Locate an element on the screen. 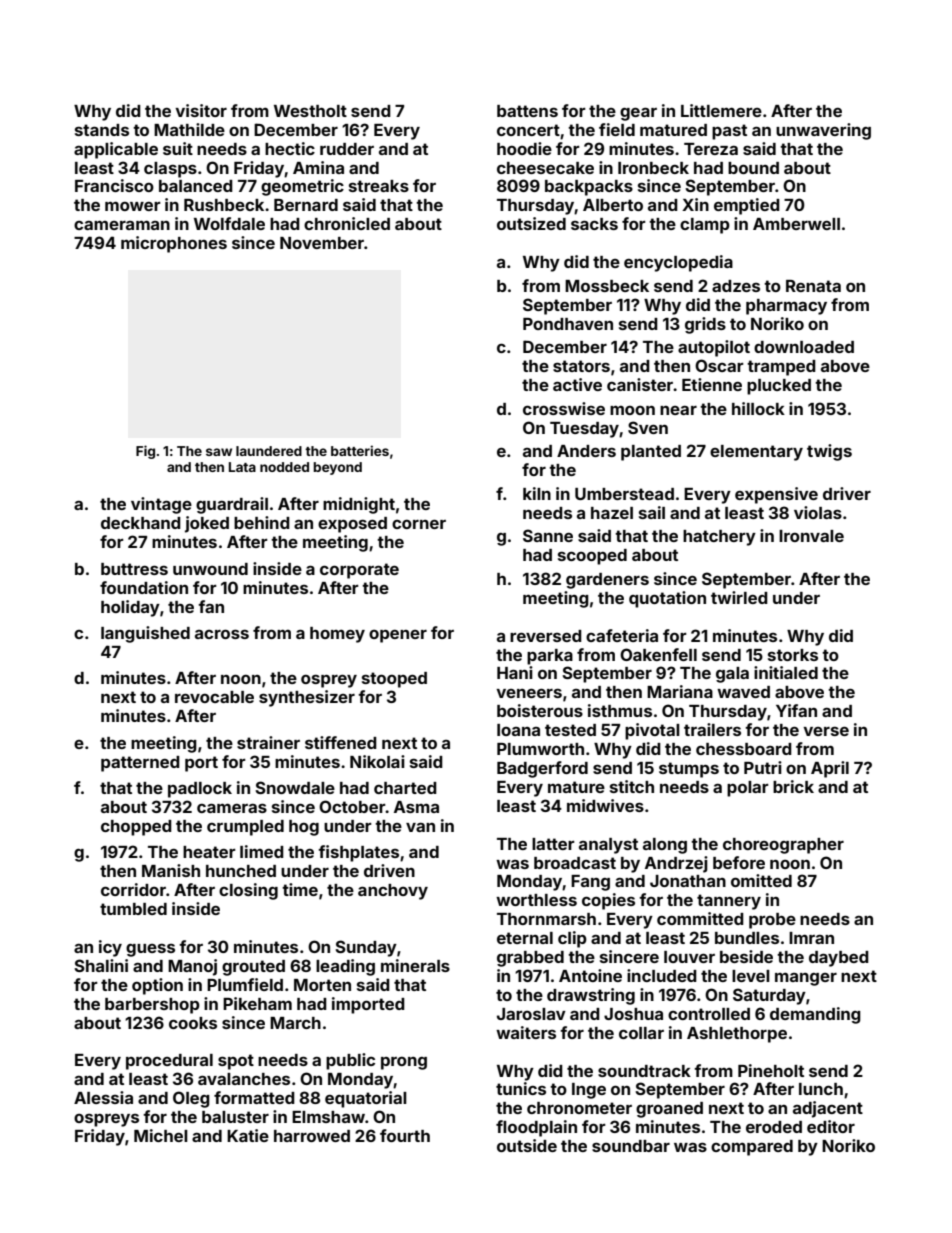 The image size is (952, 1233). chronicled is located at coordinates (347, 223).
